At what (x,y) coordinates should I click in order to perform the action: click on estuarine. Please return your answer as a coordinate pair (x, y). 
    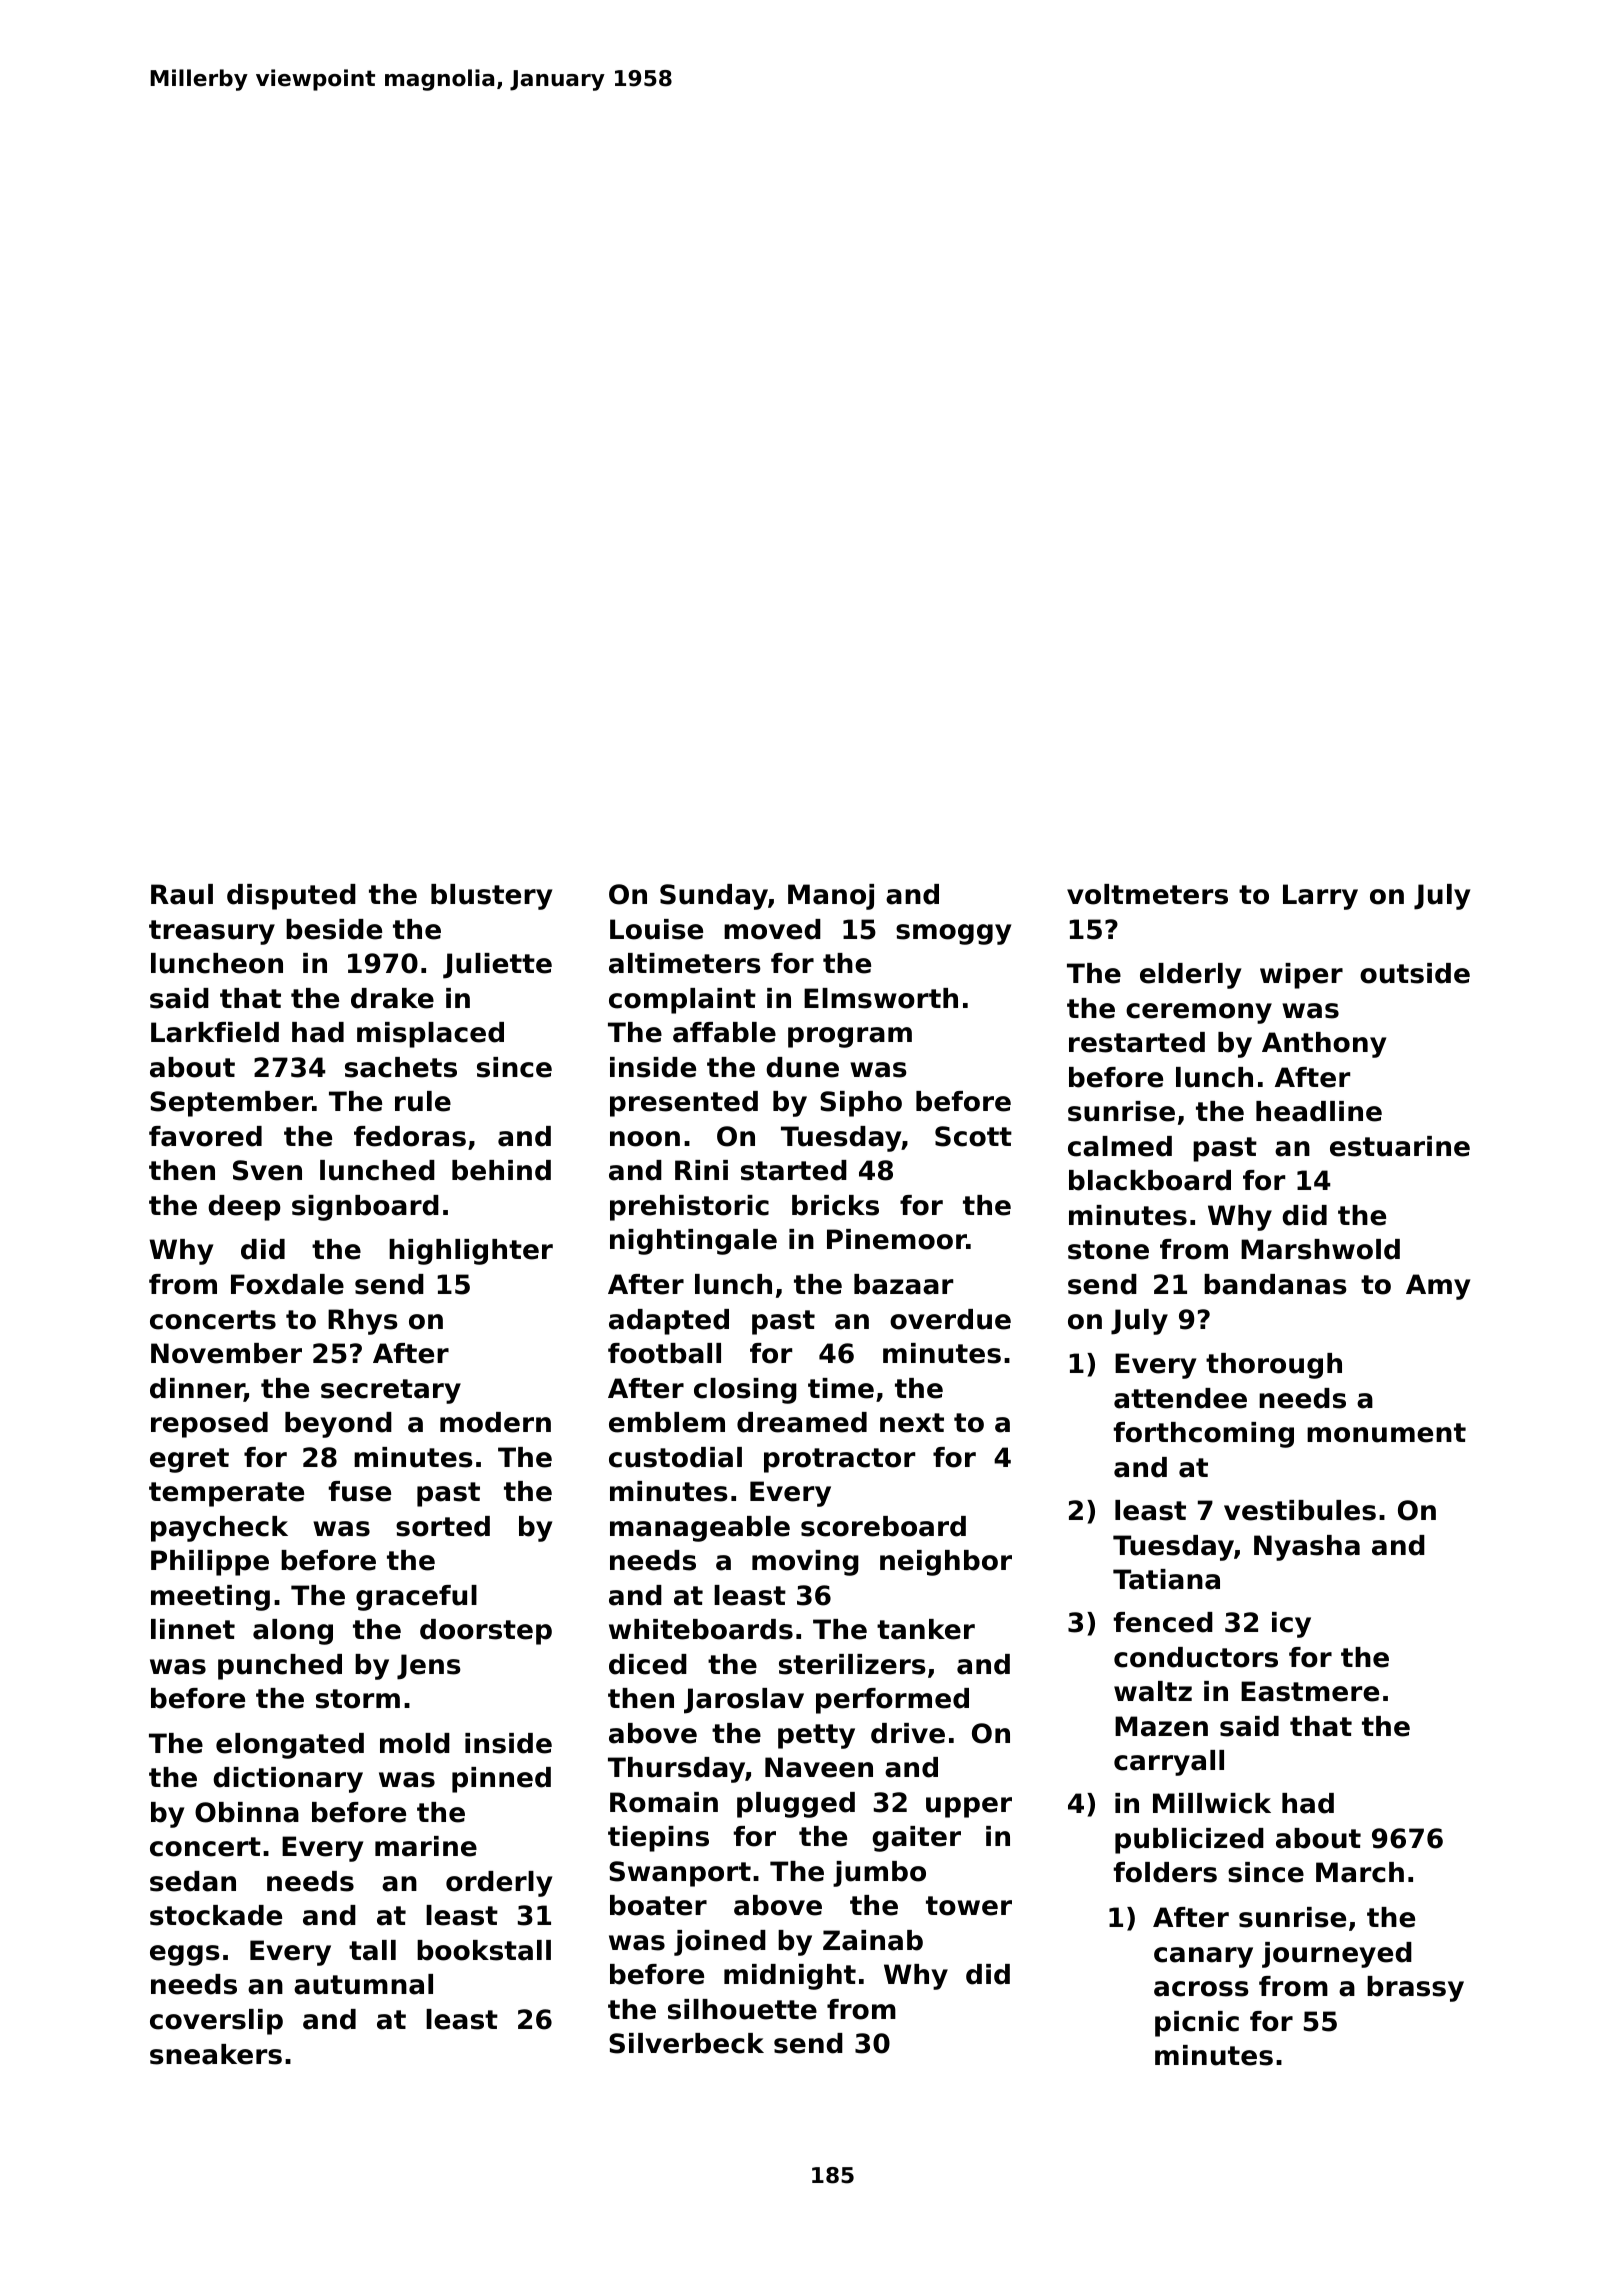
    Looking at the image, I should click on (1400, 1146).
